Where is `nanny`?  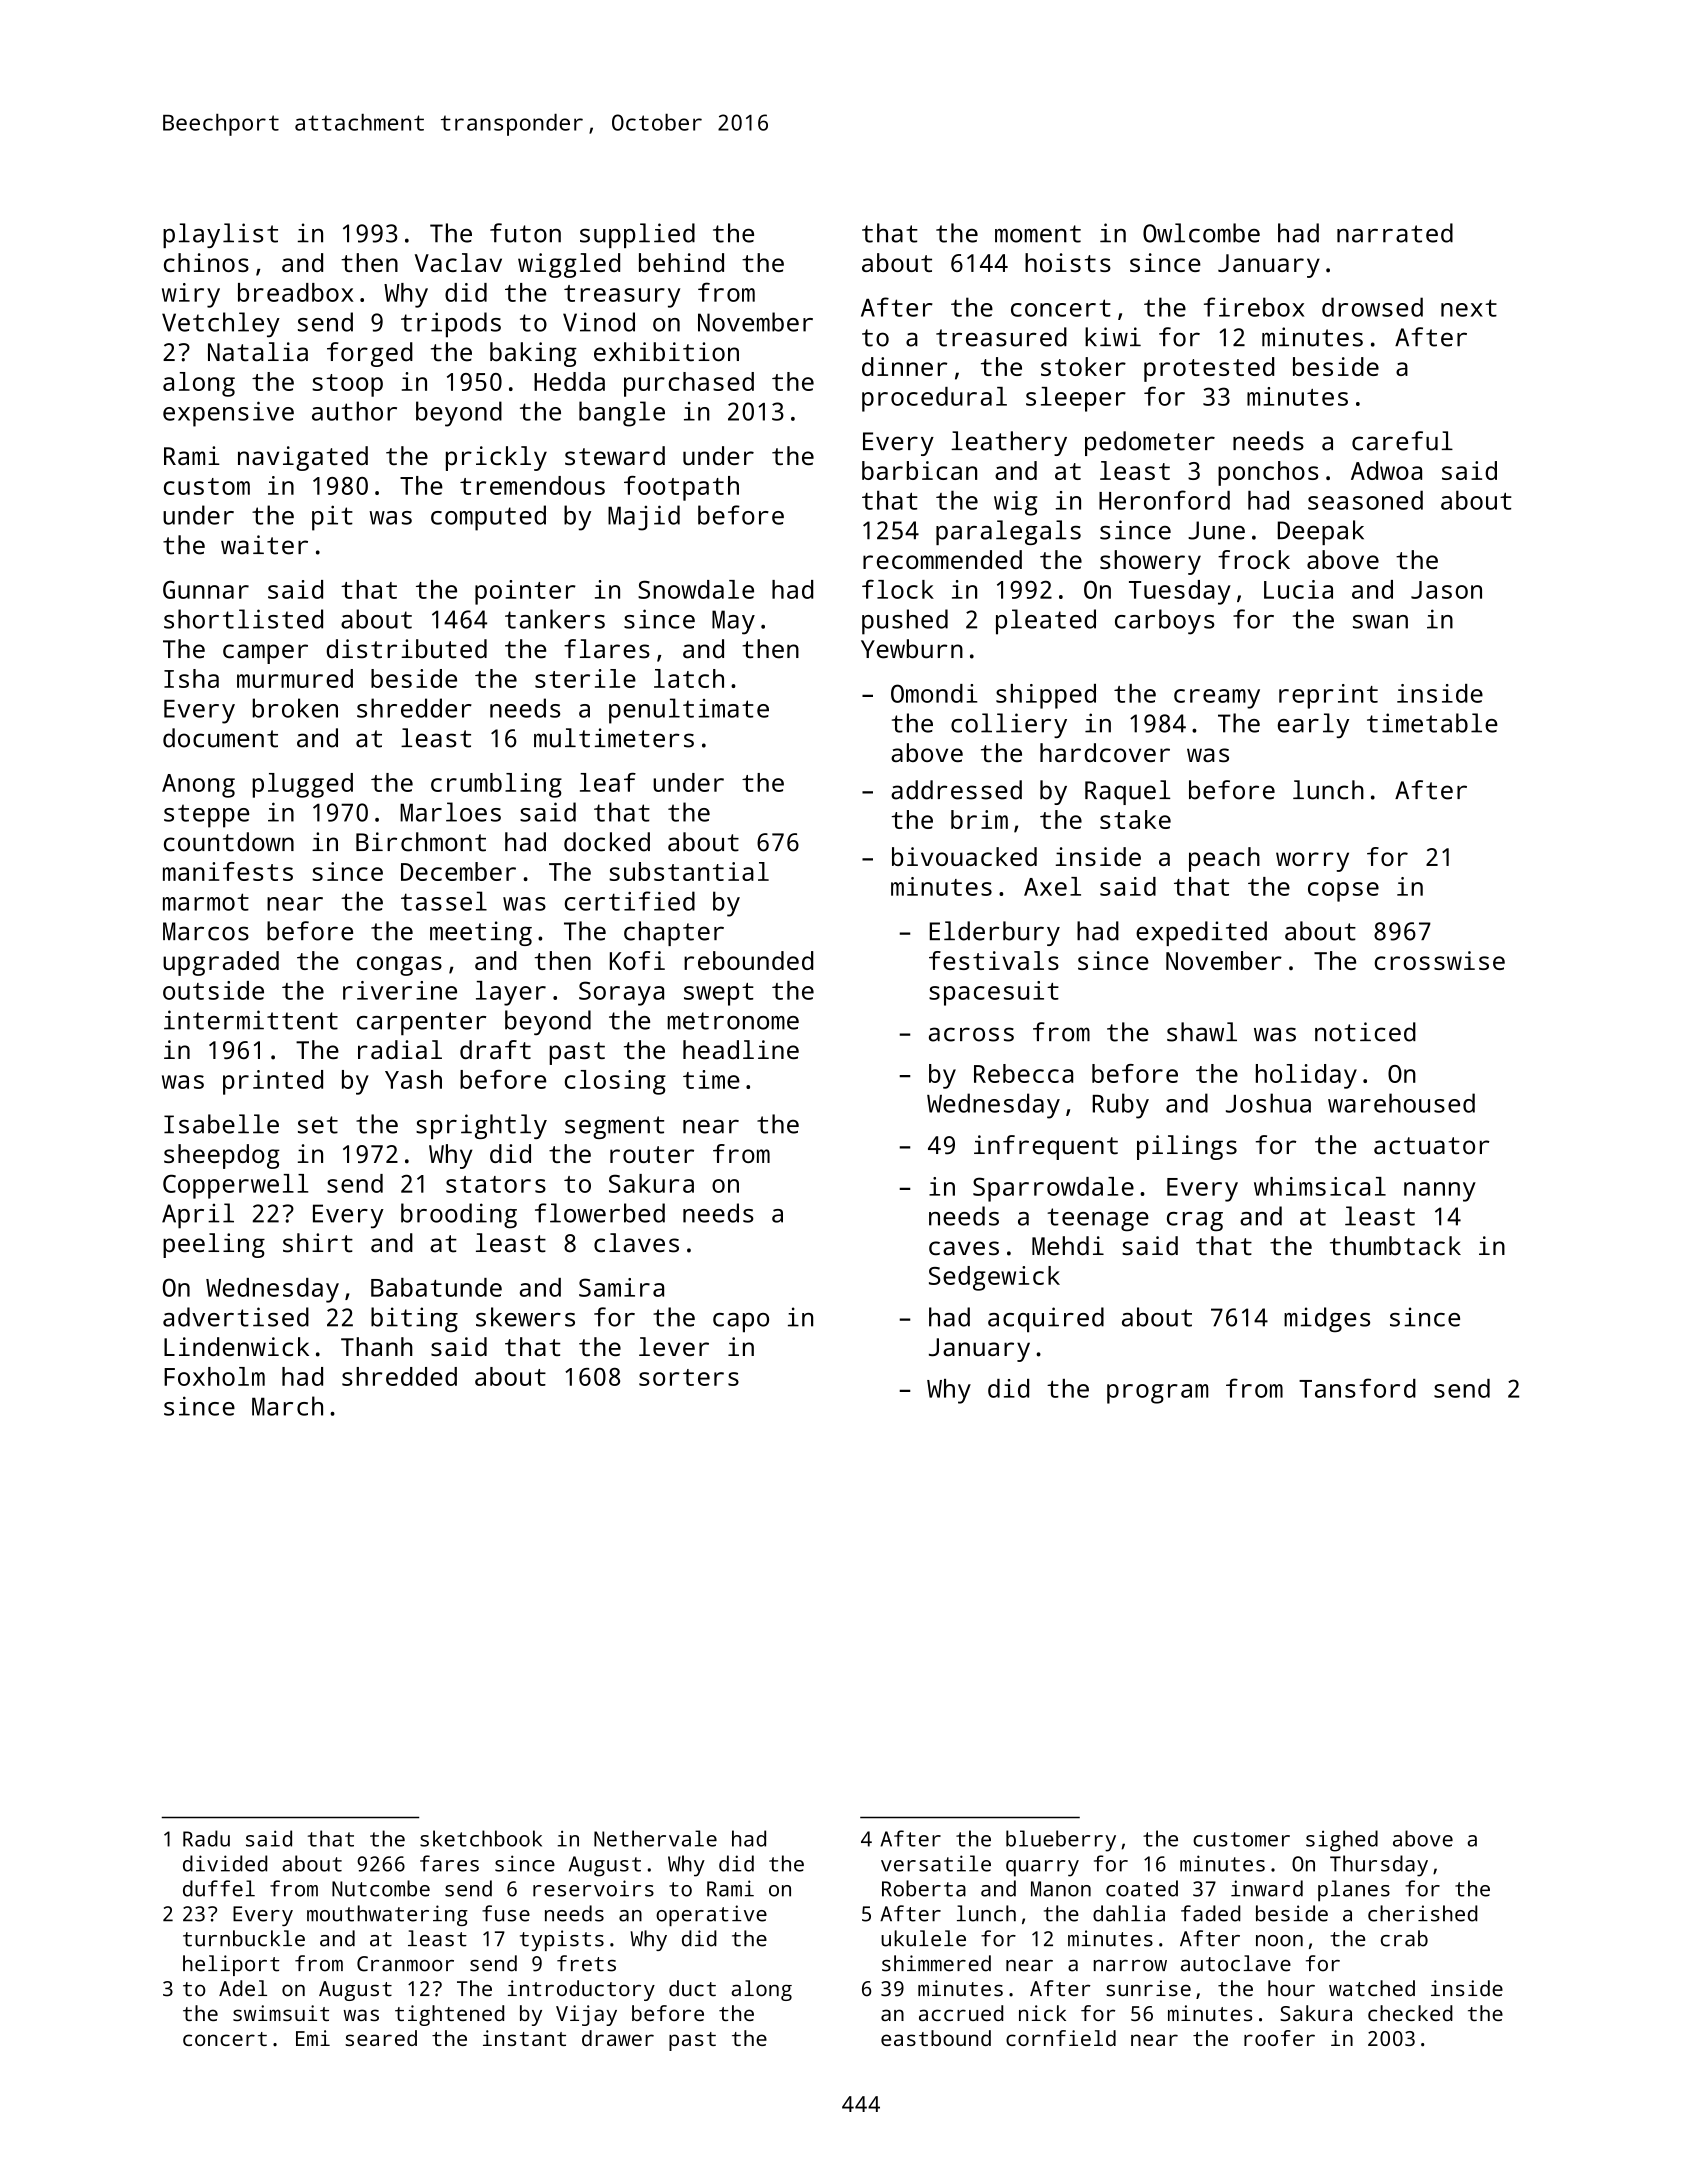 nanny is located at coordinates (1440, 1192).
